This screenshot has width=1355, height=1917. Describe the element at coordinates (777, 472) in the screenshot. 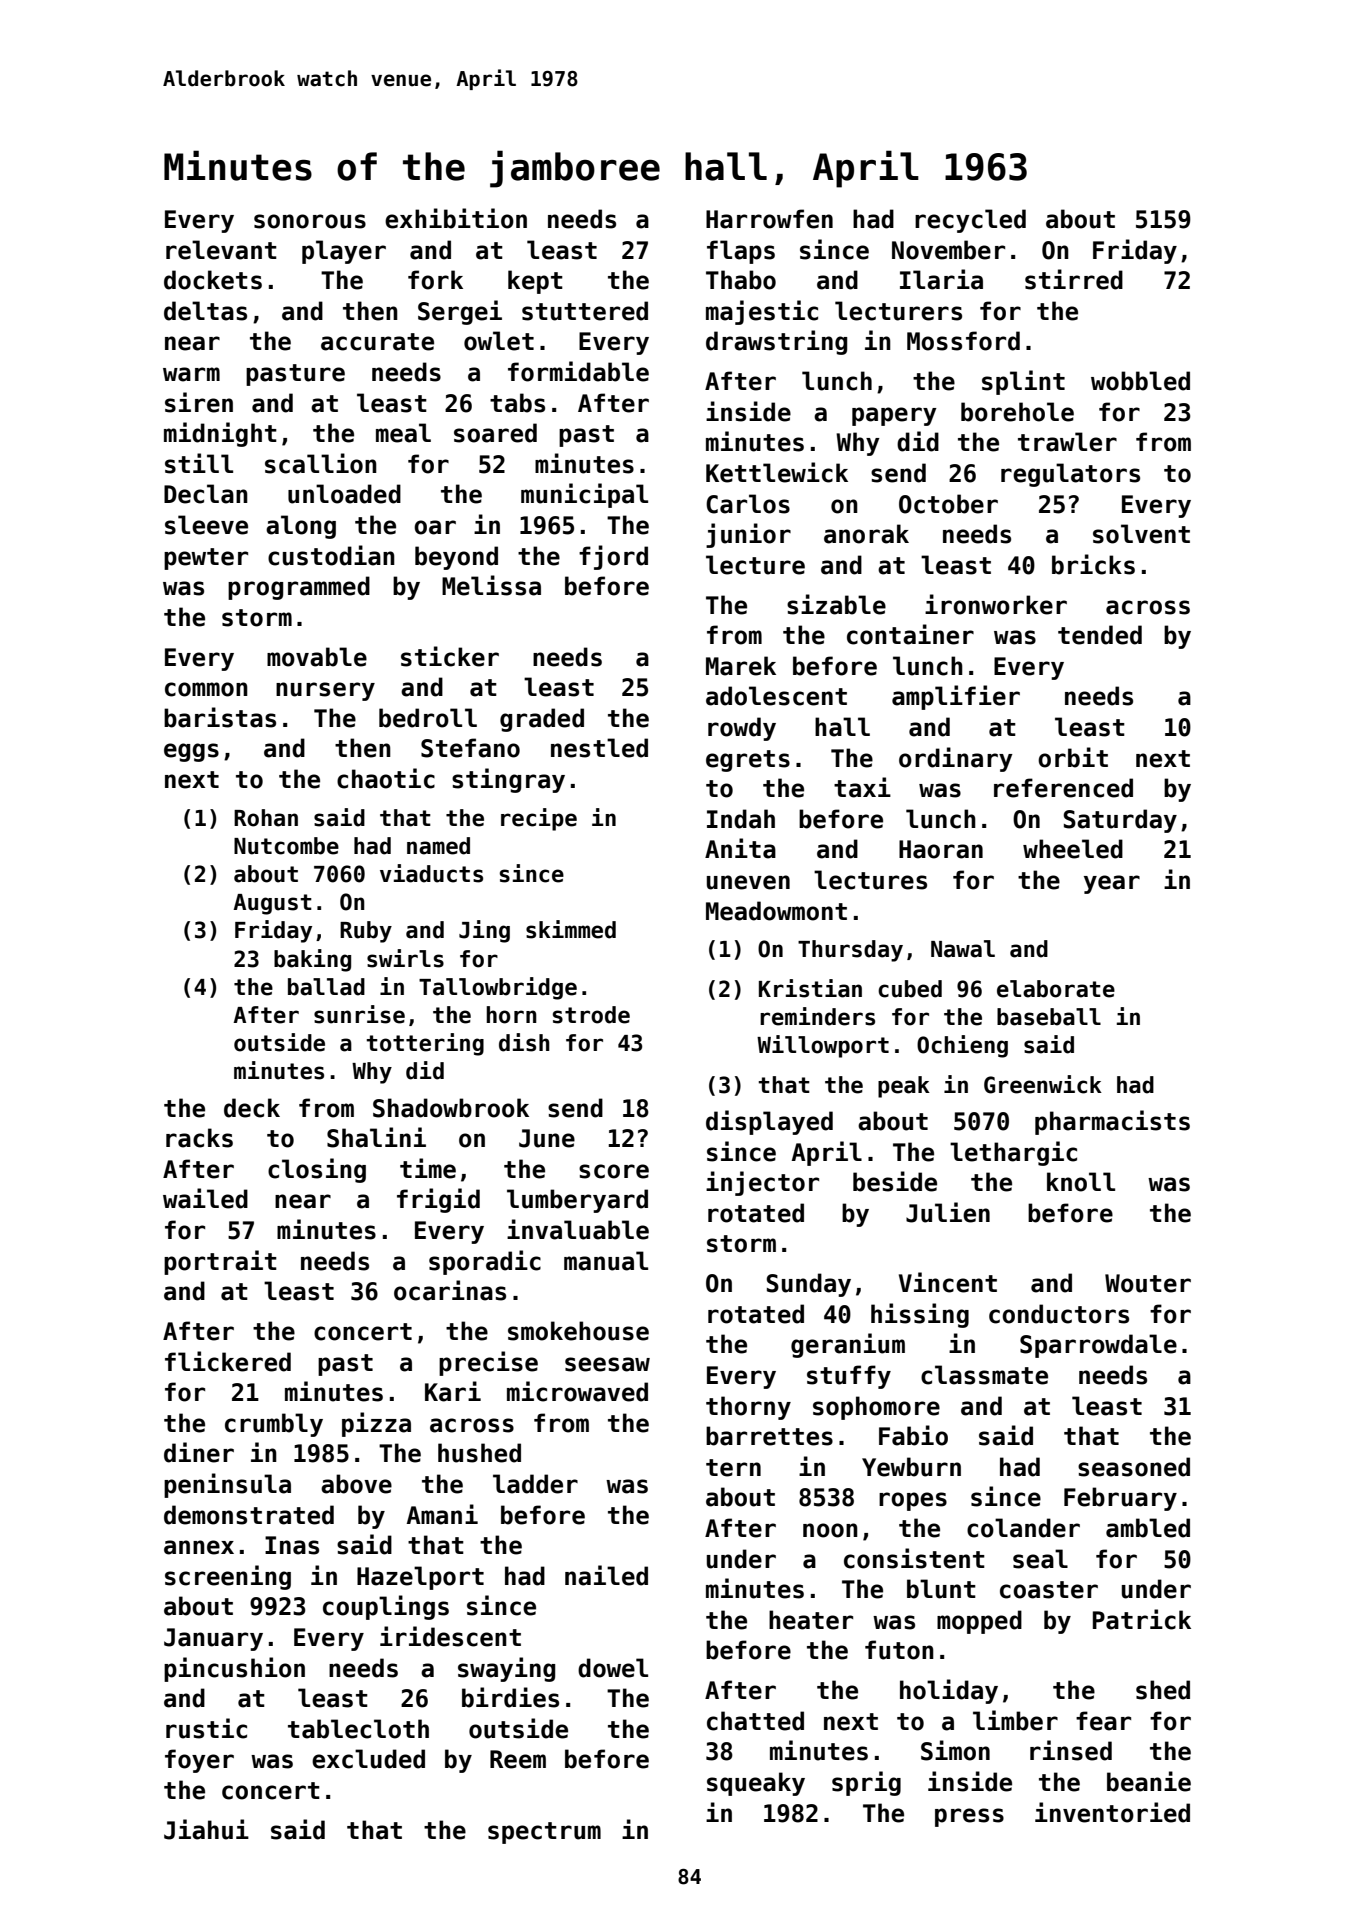

I see `Kettlewick` at that location.
